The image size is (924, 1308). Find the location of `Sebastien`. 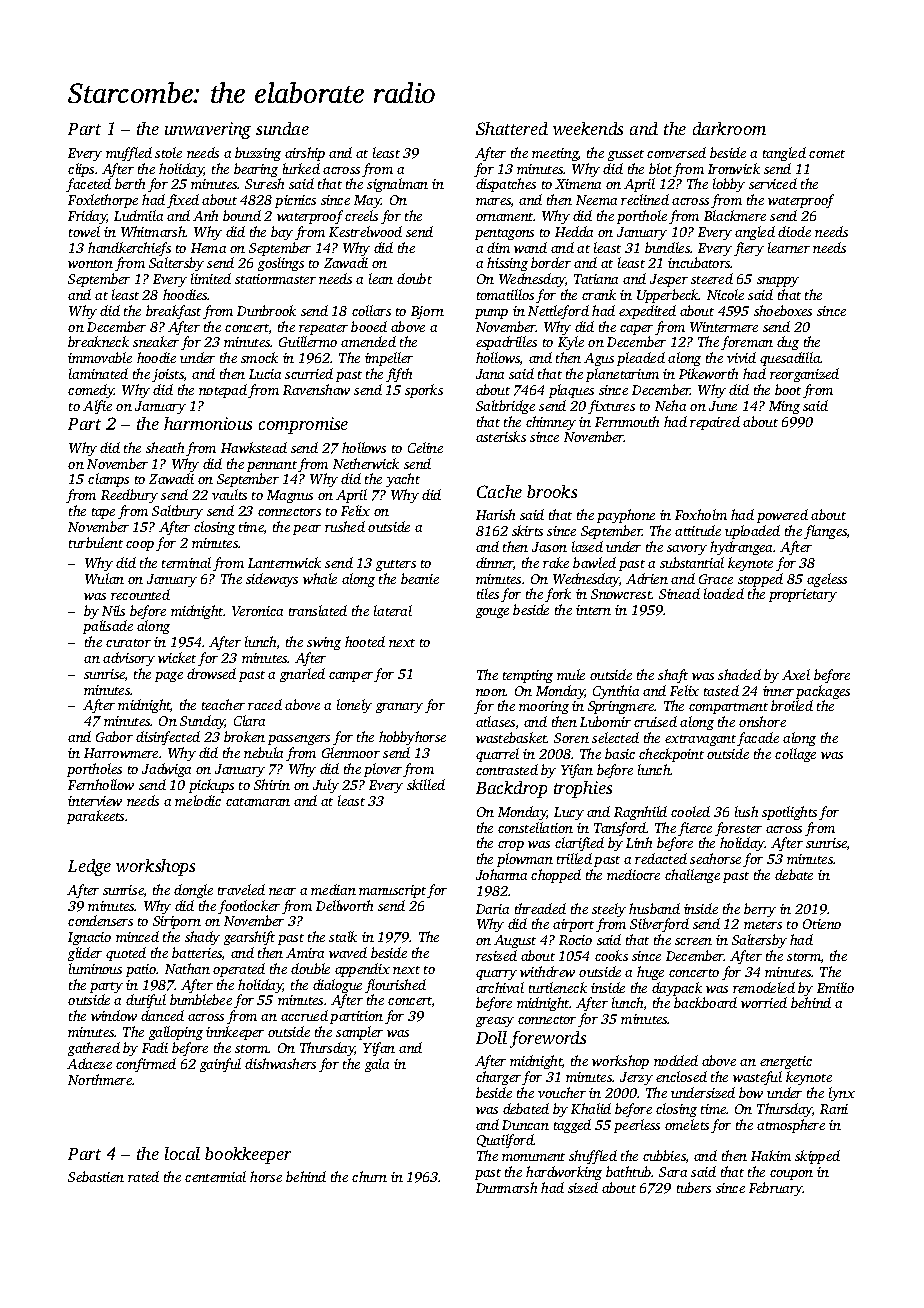

Sebastien is located at coordinates (96, 1176).
